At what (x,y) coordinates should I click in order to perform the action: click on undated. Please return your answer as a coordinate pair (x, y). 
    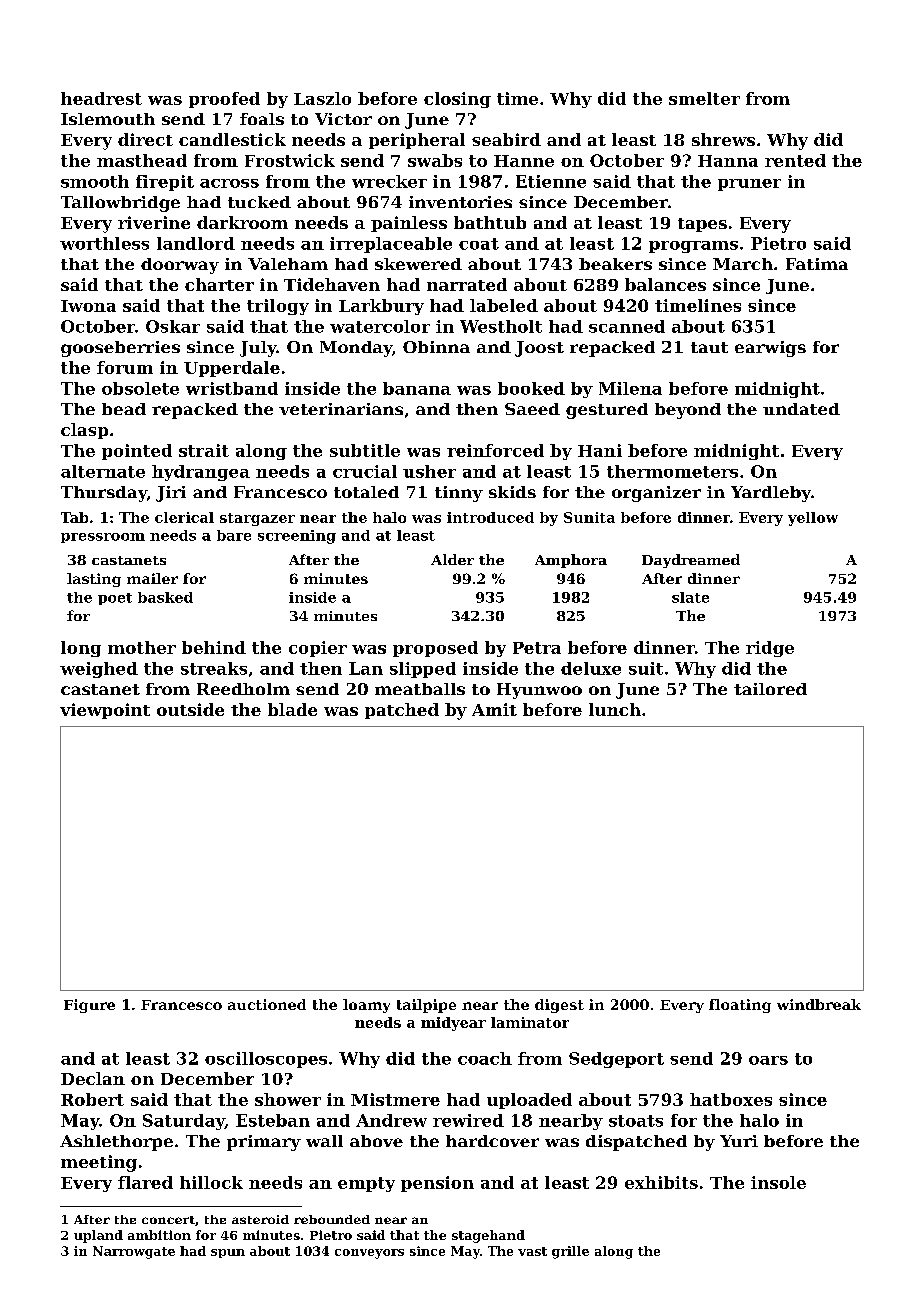
    Looking at the image, I should click on (801, 409).
